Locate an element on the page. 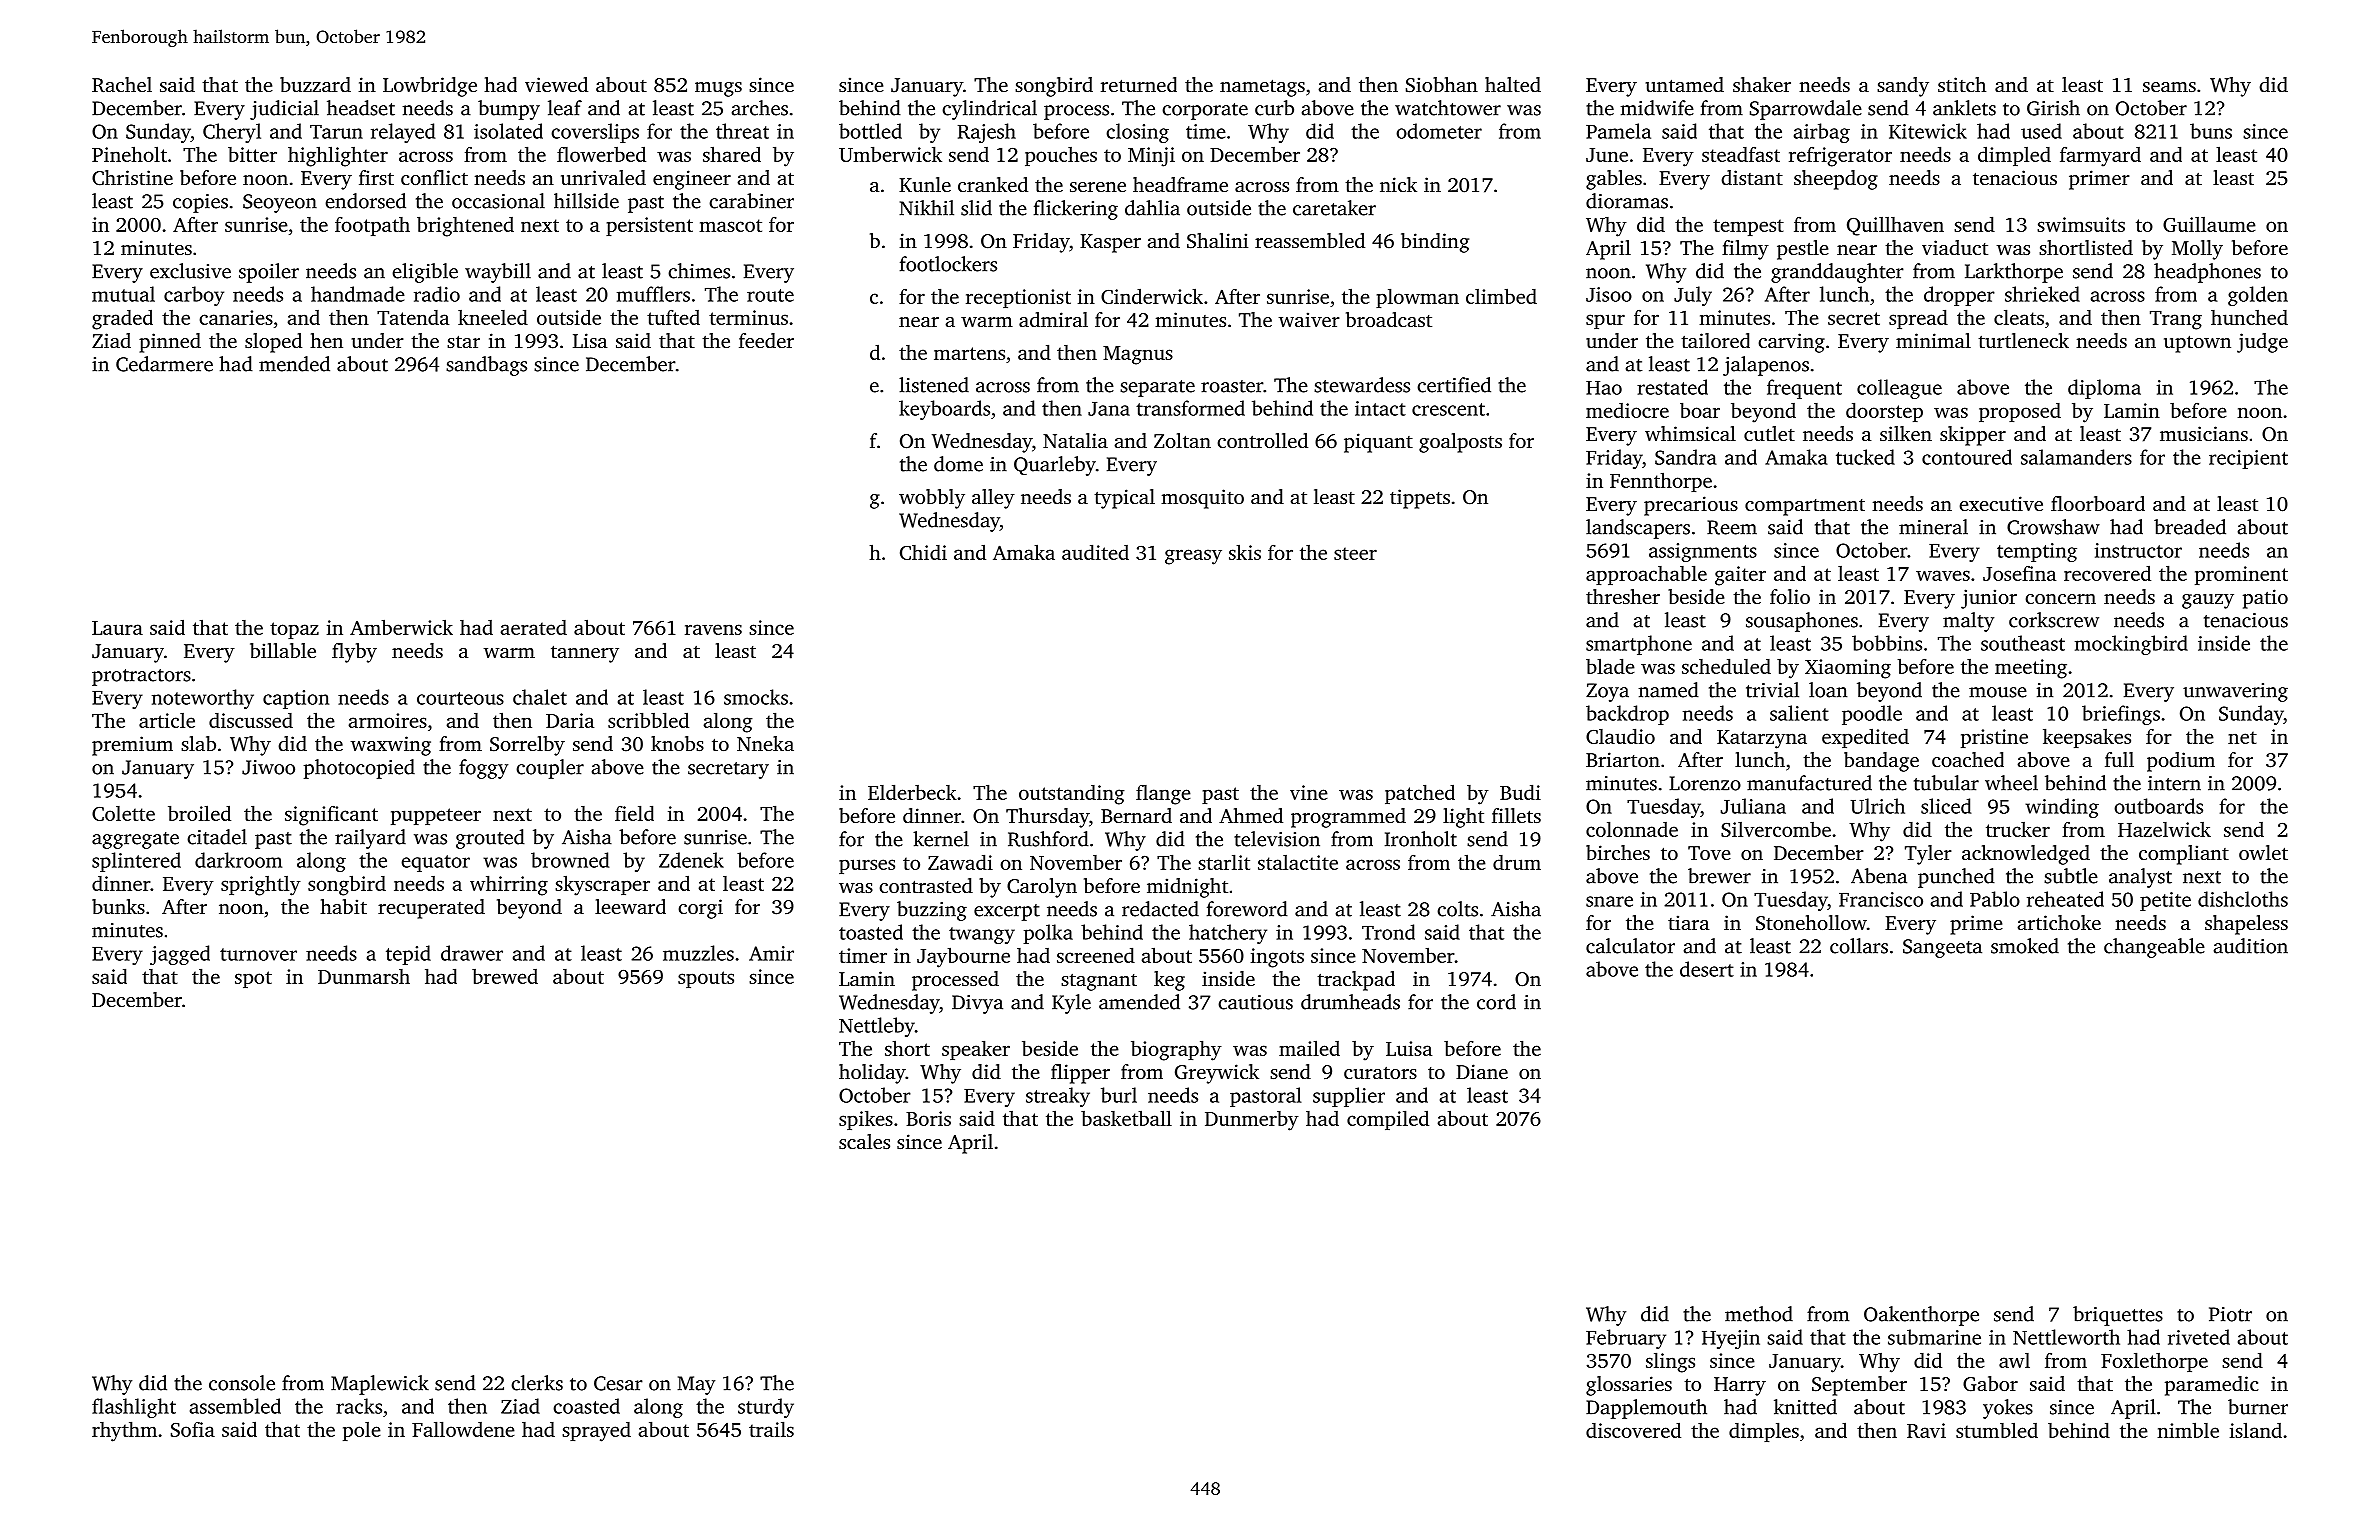 The height and width of the document is (1540, 2380). turtleneck is located at coordinates (2023, 340).
